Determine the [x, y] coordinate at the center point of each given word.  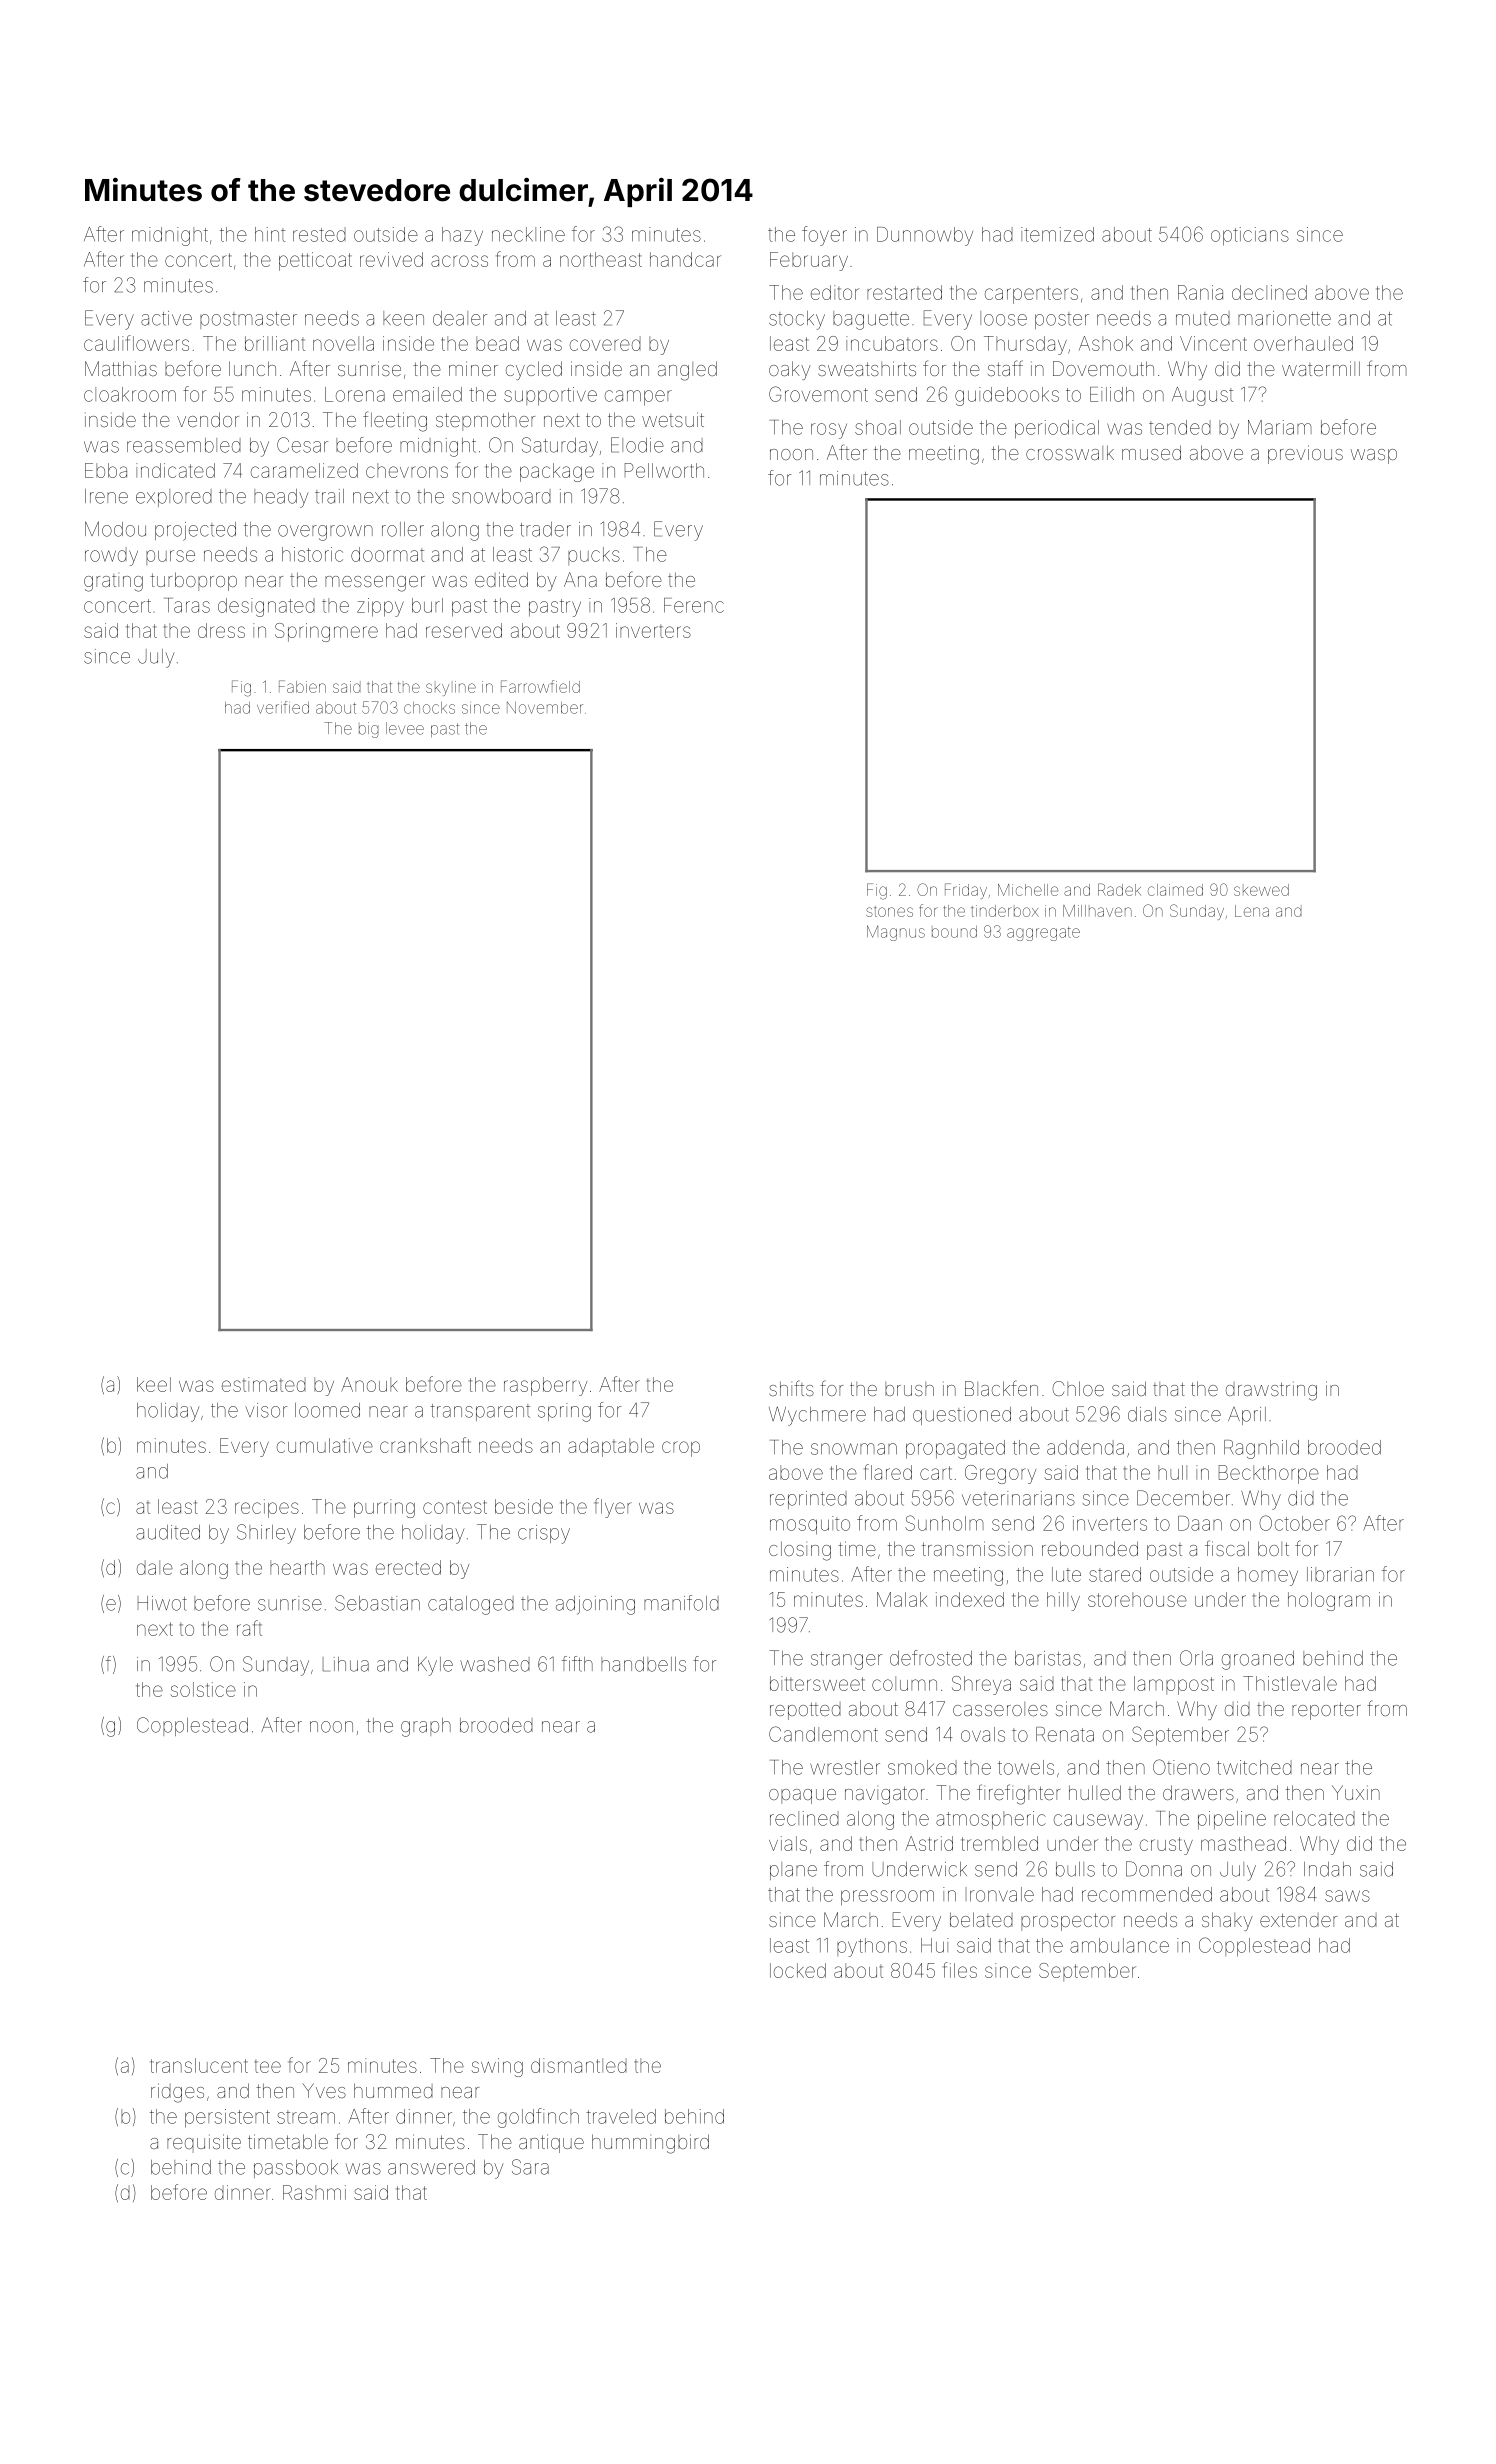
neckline [528, 234]
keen [403, 318]
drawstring [1271, 1391]
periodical [1057, 429]
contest [455, 1507]
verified [283, 707]
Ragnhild [1261, 1449]
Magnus [896, 933]
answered [431, 2167]
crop [681, 1449]
